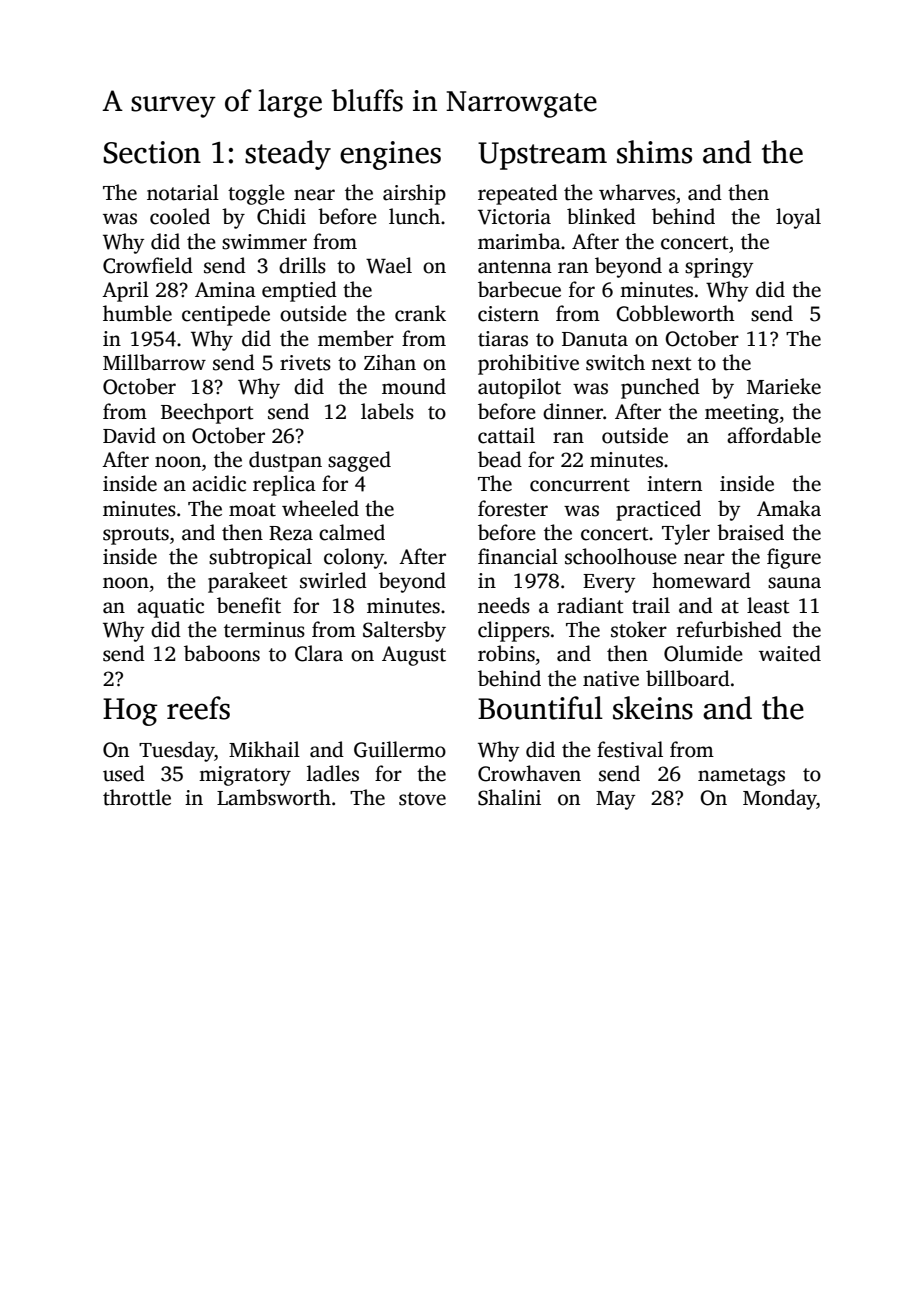  What do you see at coordinates (653, 708) in the screenshot?
I see `skeins` at bounding box center [653, 708].
